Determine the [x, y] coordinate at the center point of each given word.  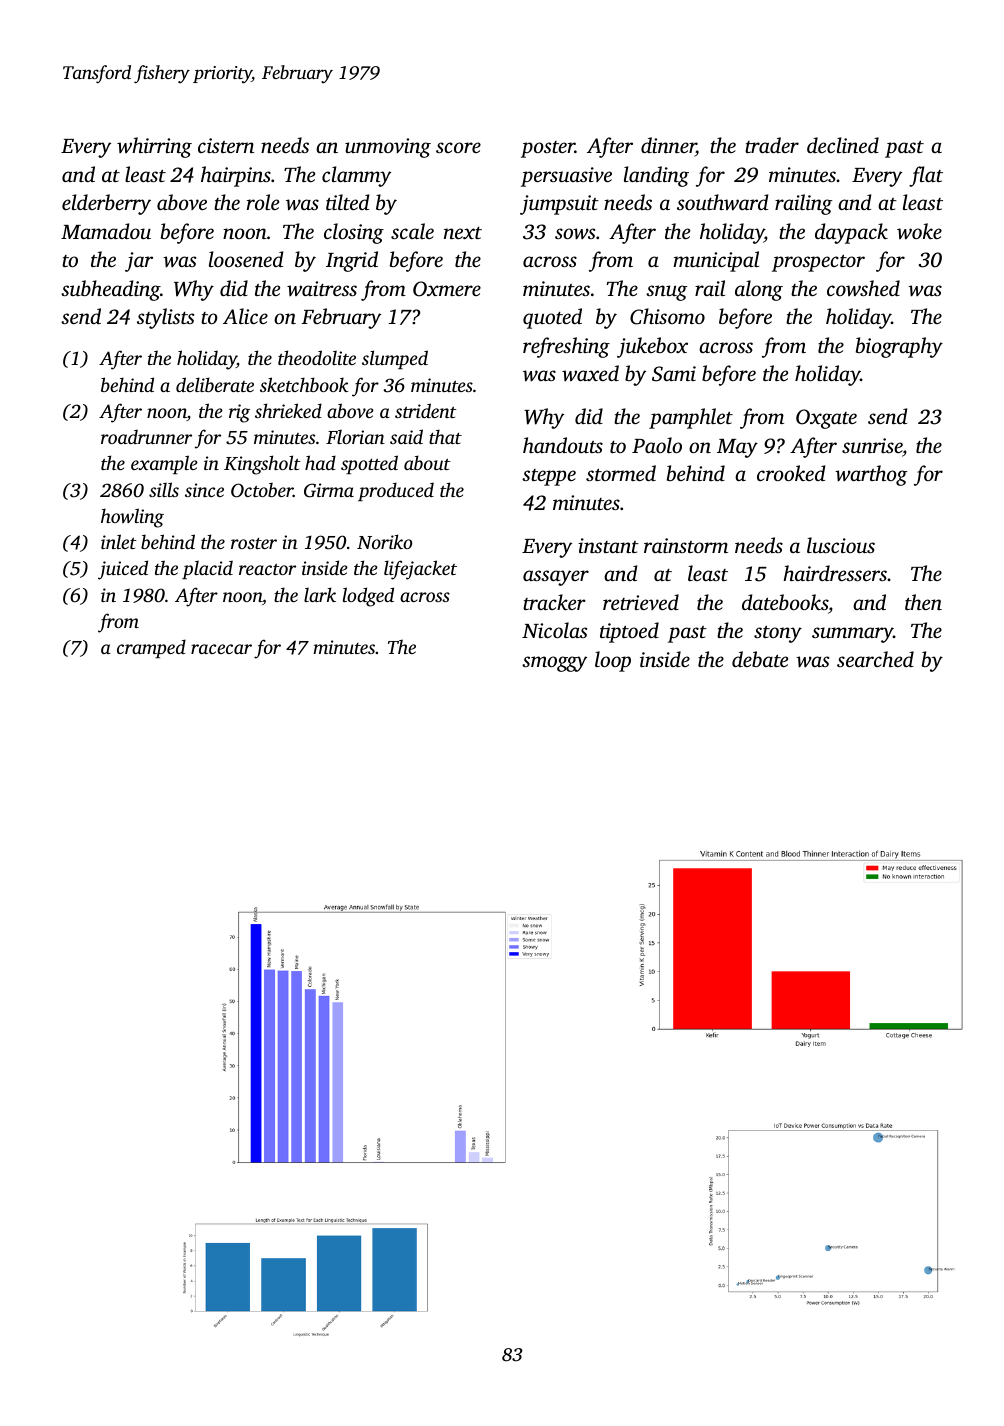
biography [899, 347]
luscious [841, 545]
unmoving [388, 148]
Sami [674, 374]
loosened [246, 259]
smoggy [554, 664]
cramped [151, 648]
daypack [851, 233]
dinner [668, 146]
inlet [119, 541]
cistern [226, 145]
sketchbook [304, 384]
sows [575, 234]
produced [396, 491]
